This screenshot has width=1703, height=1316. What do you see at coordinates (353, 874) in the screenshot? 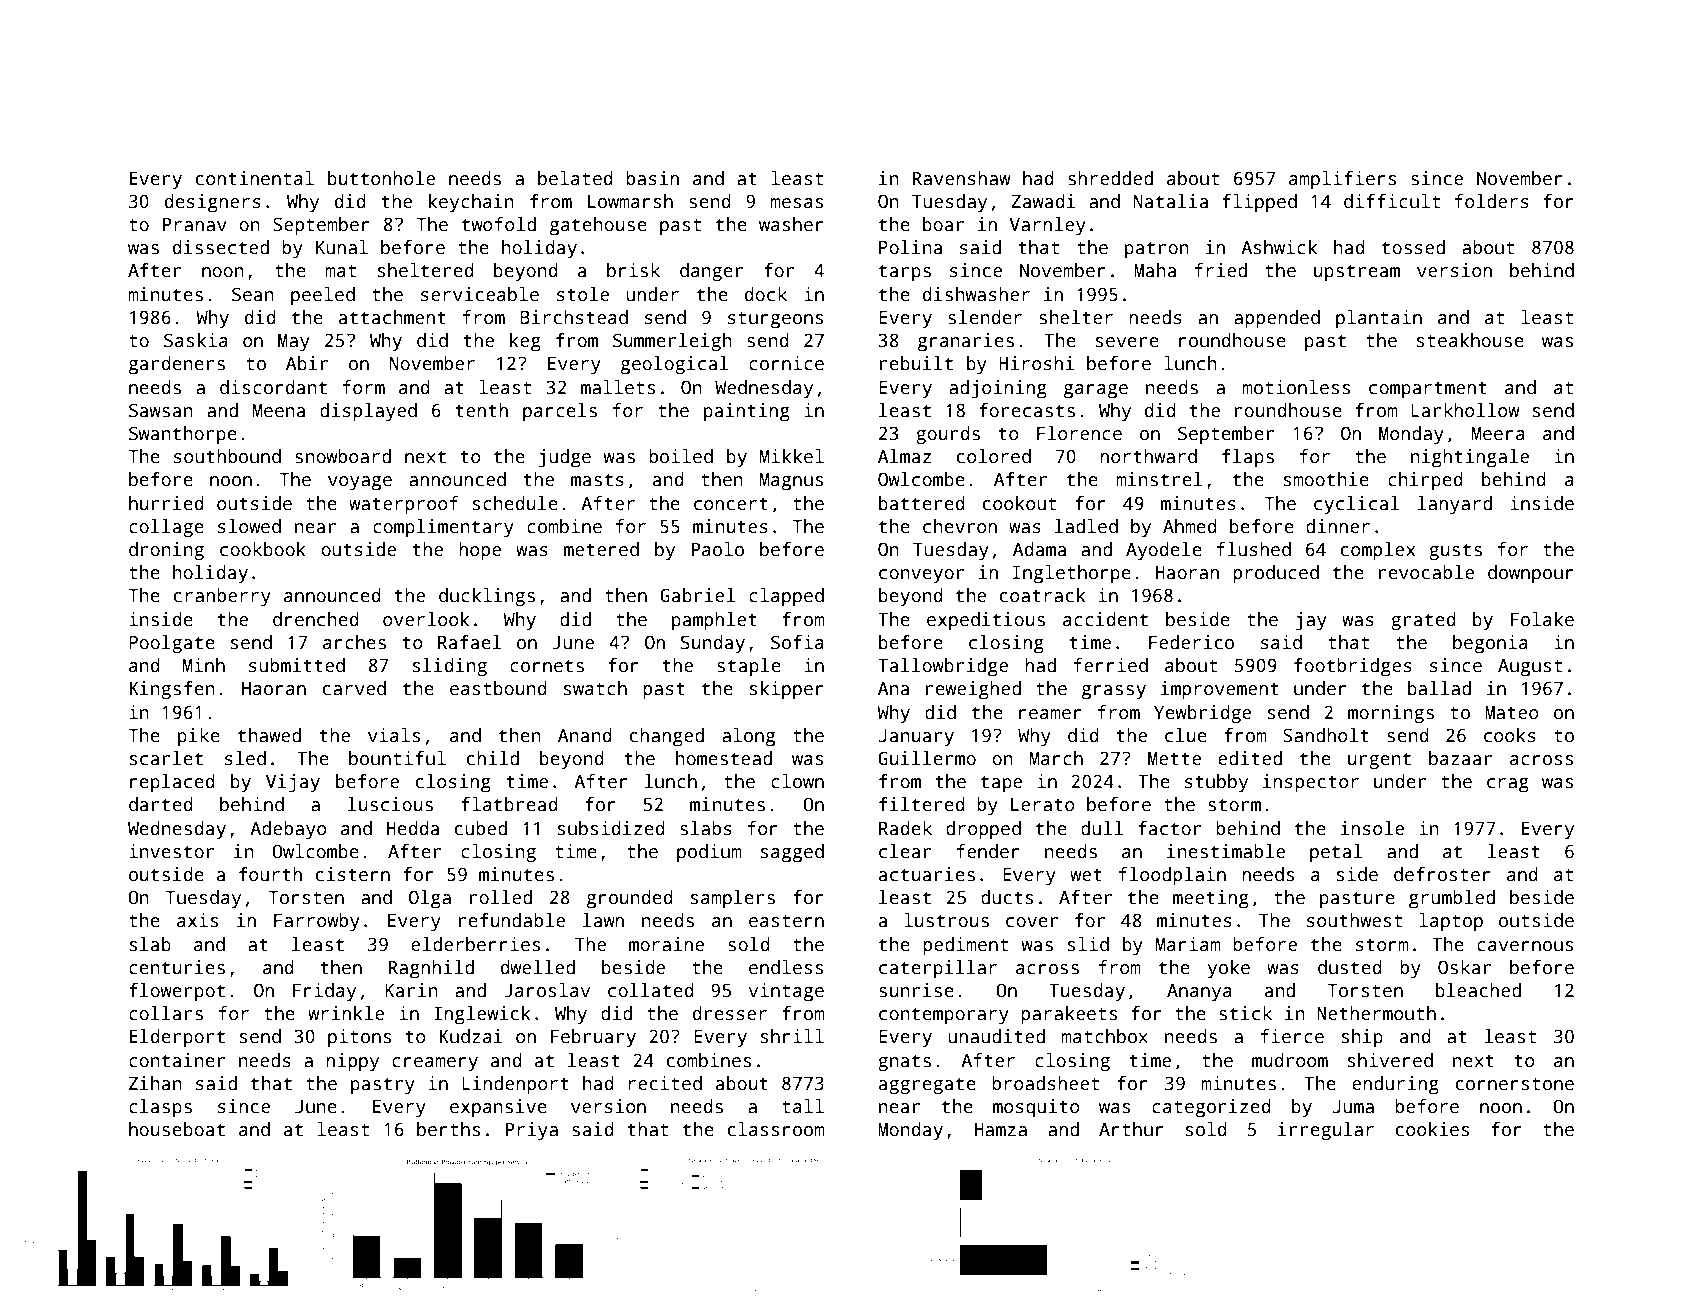
I see `cistern` at bounding box center [353, 874].
